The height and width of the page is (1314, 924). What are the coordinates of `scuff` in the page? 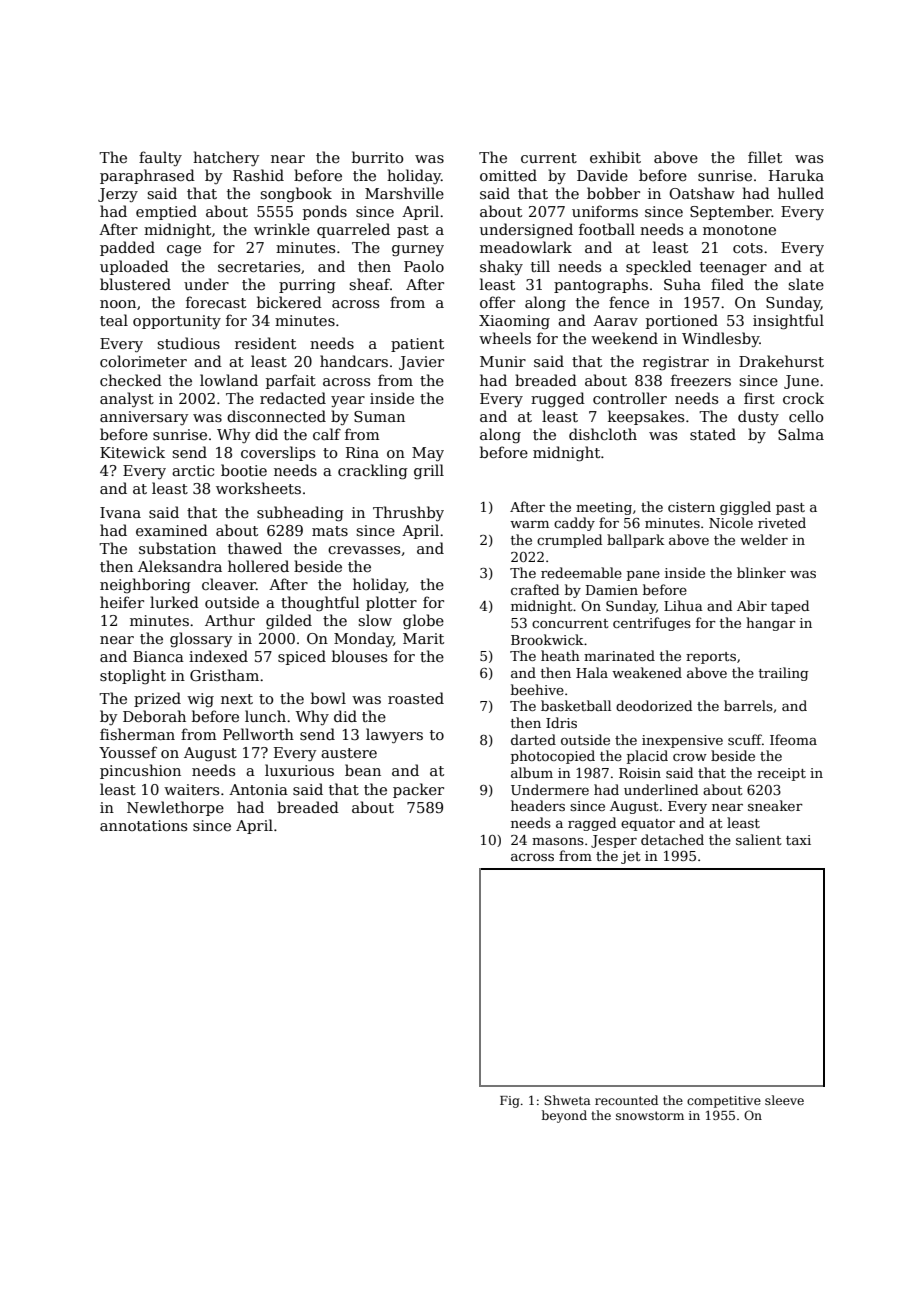 It's located at (745, 739).
